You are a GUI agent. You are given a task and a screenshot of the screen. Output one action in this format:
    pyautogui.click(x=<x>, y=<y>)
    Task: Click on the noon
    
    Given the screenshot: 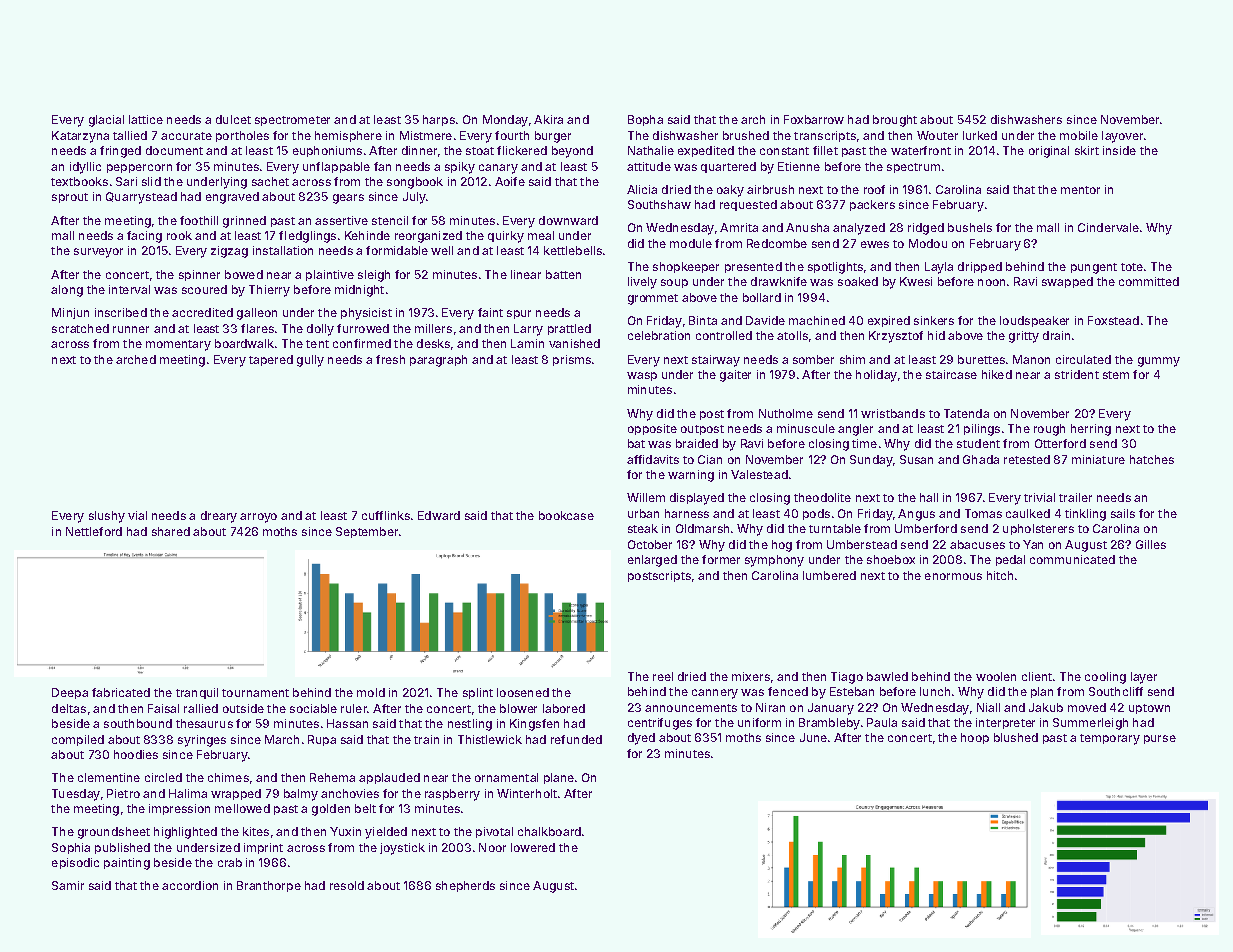 What is the action you would take?
    pyautogui.click(x=991, y=282)
